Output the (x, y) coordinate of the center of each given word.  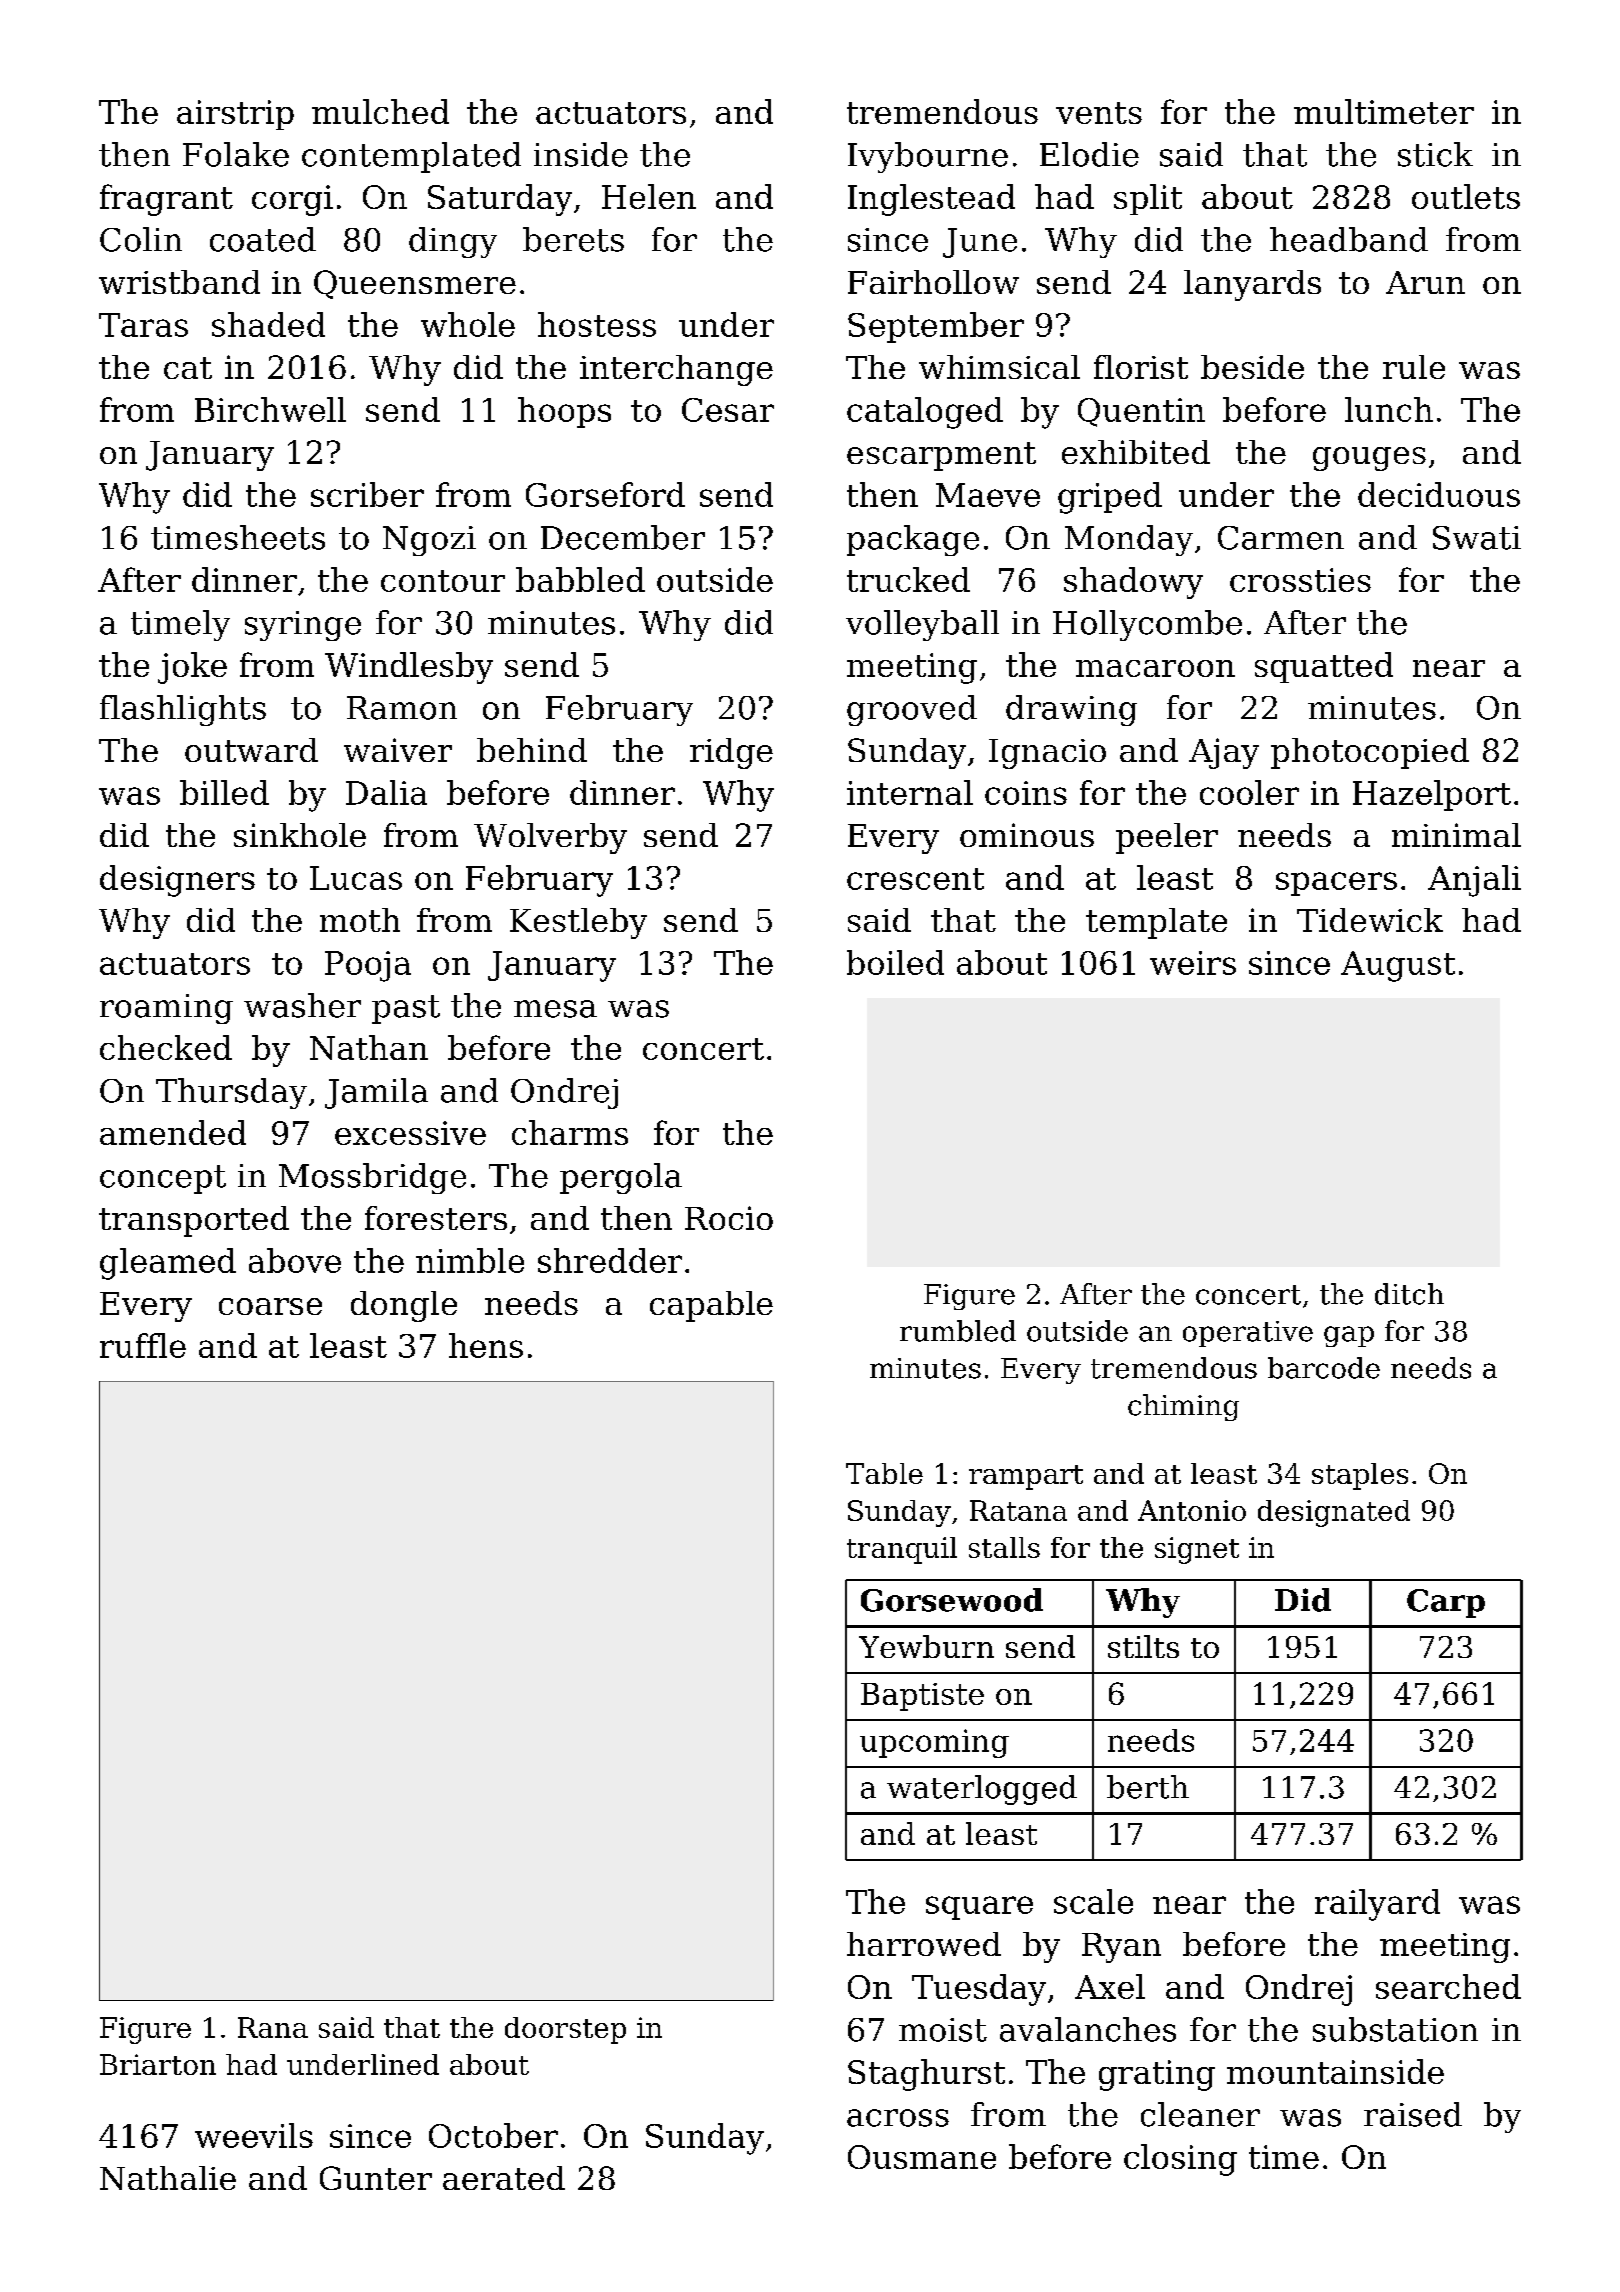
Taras (143, 325)
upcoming (934, 1743)
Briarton (158, 2064)
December (623, 537)
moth (360, 920)
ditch (1409, 1294)
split (1148, 199)
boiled (895, 962)
